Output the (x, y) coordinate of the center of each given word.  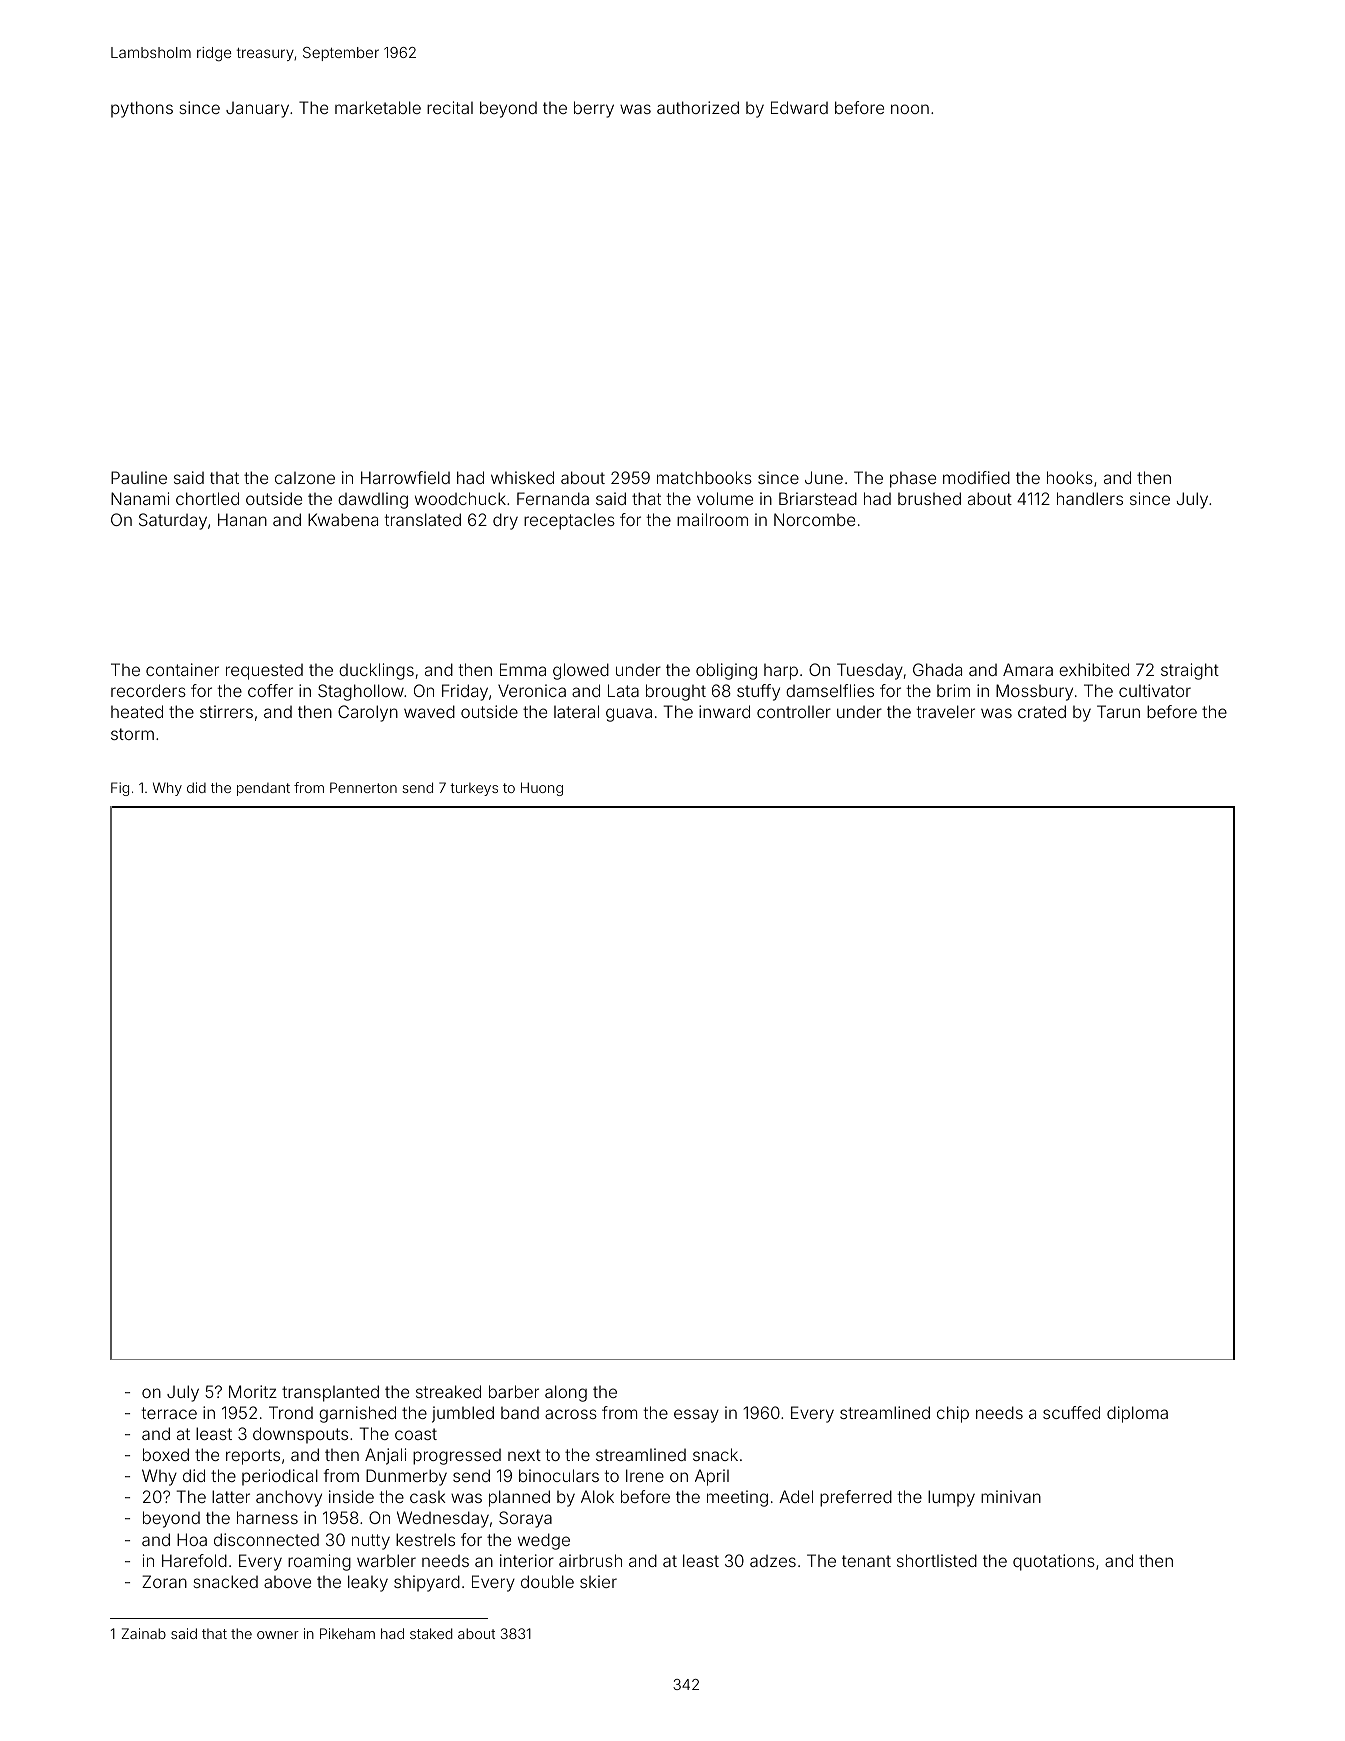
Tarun (1118, 711)
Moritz (253, 1391)
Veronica (532, 690)
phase (913, 480)
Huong (542, 789)
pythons (142, 109)
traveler (946, 711)
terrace (169, 1413)
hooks (1070, 477)
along (566, 1393)
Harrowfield (405, 477)
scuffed (1071, 1412)
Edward (799, 107)
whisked (522, 477)
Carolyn (368, 713)
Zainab (143, 1633)
